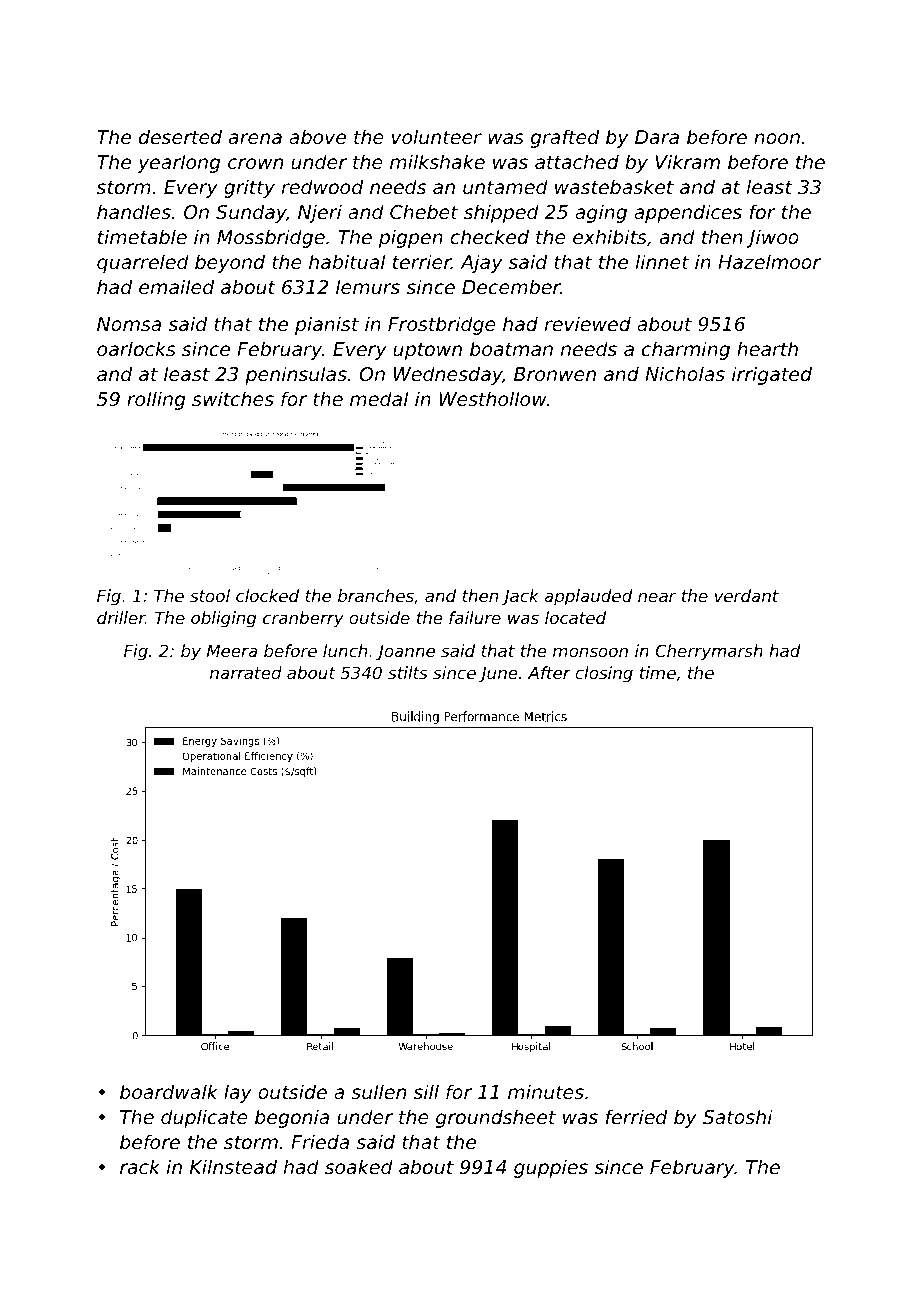 The height and width of the image is (1314, 924). Describe the element at coordinates (773, 238) in the image. I see `Jiwoo` at that location.
